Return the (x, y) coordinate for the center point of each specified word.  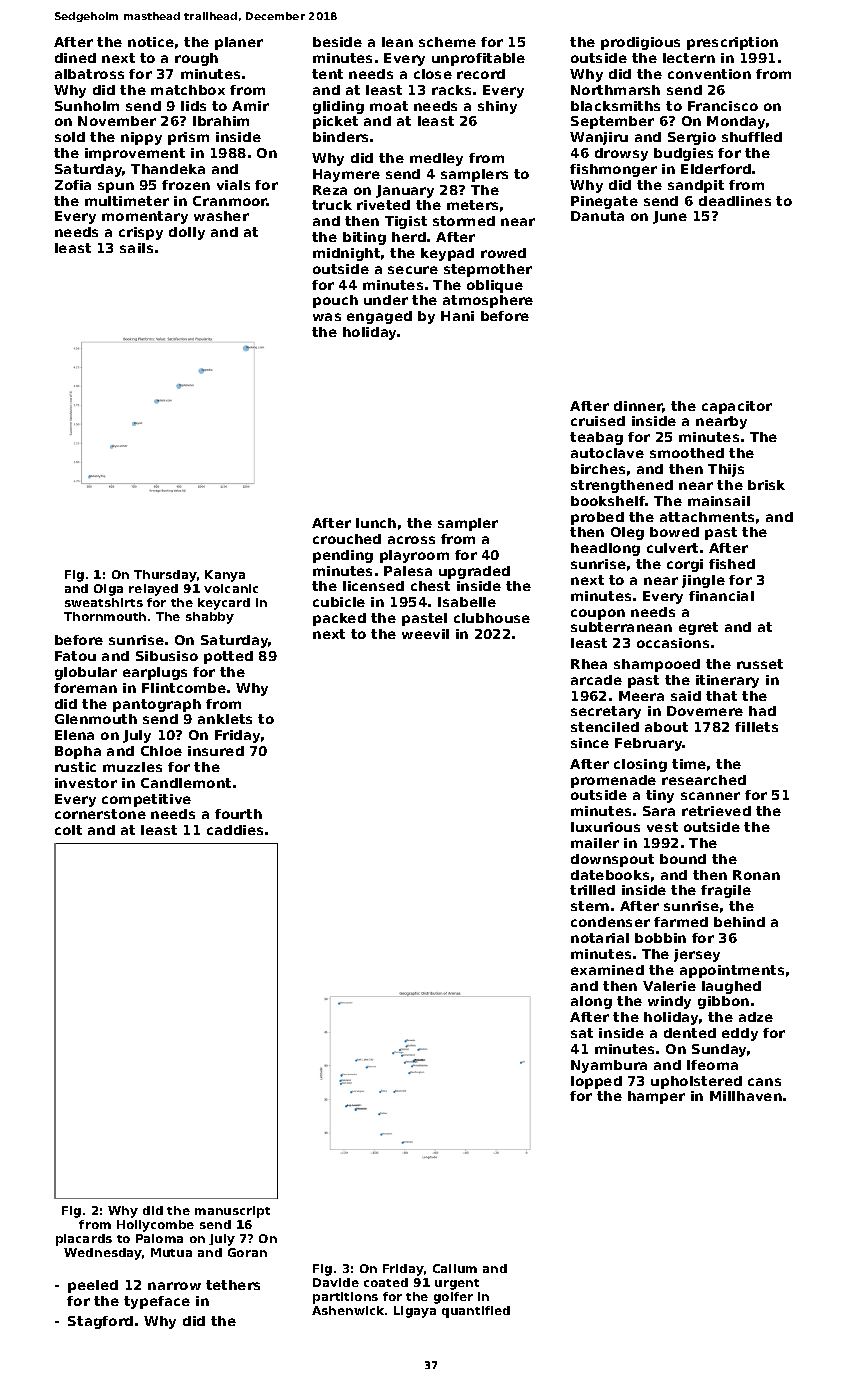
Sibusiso (167, 656)
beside (337, 42)
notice (151, 42)
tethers (233, 1285)
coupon (598, 614)
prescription (732, 43)
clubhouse (492, 618)
